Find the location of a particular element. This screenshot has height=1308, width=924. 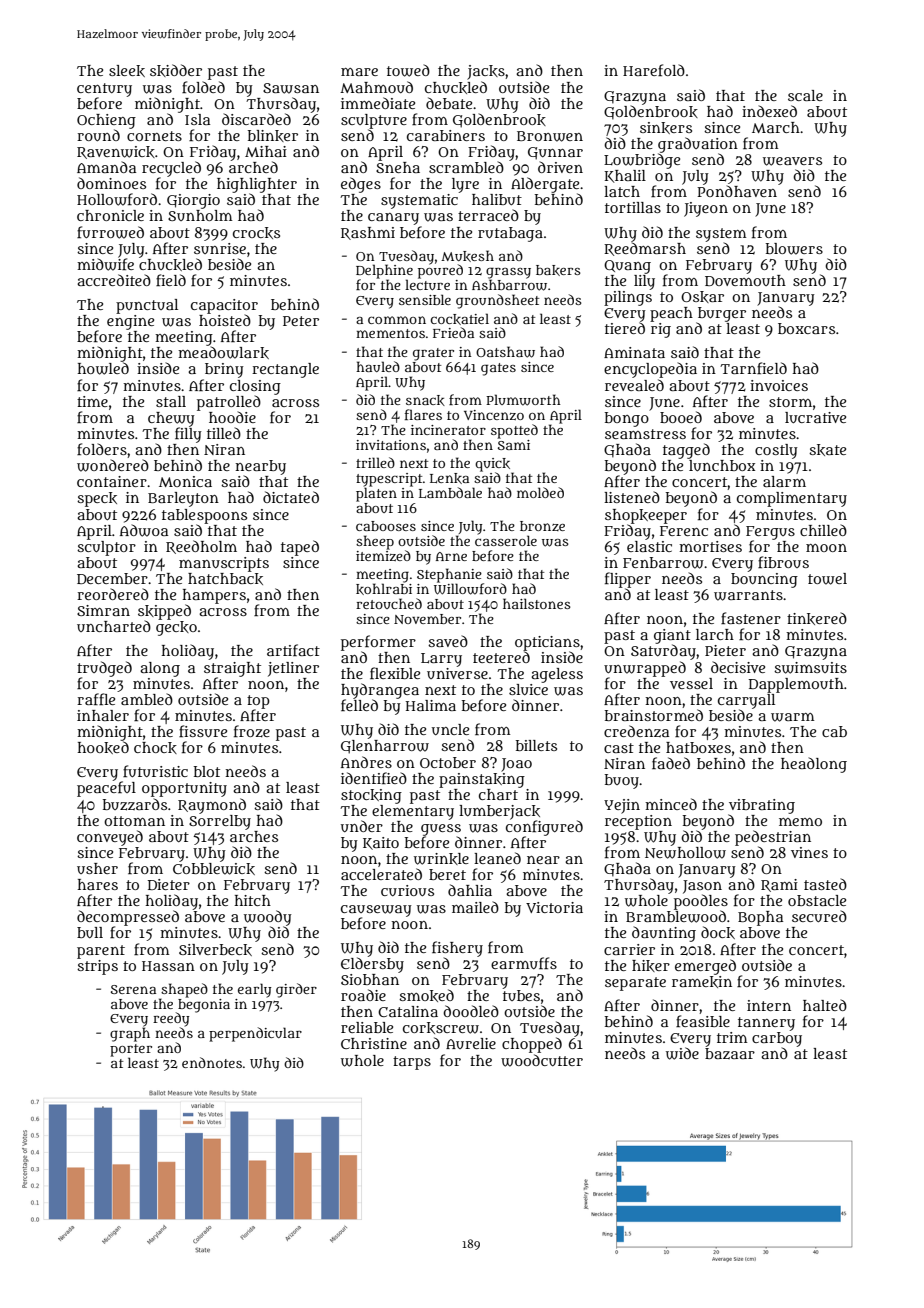

warrants is located at coordinates (748, 595).
